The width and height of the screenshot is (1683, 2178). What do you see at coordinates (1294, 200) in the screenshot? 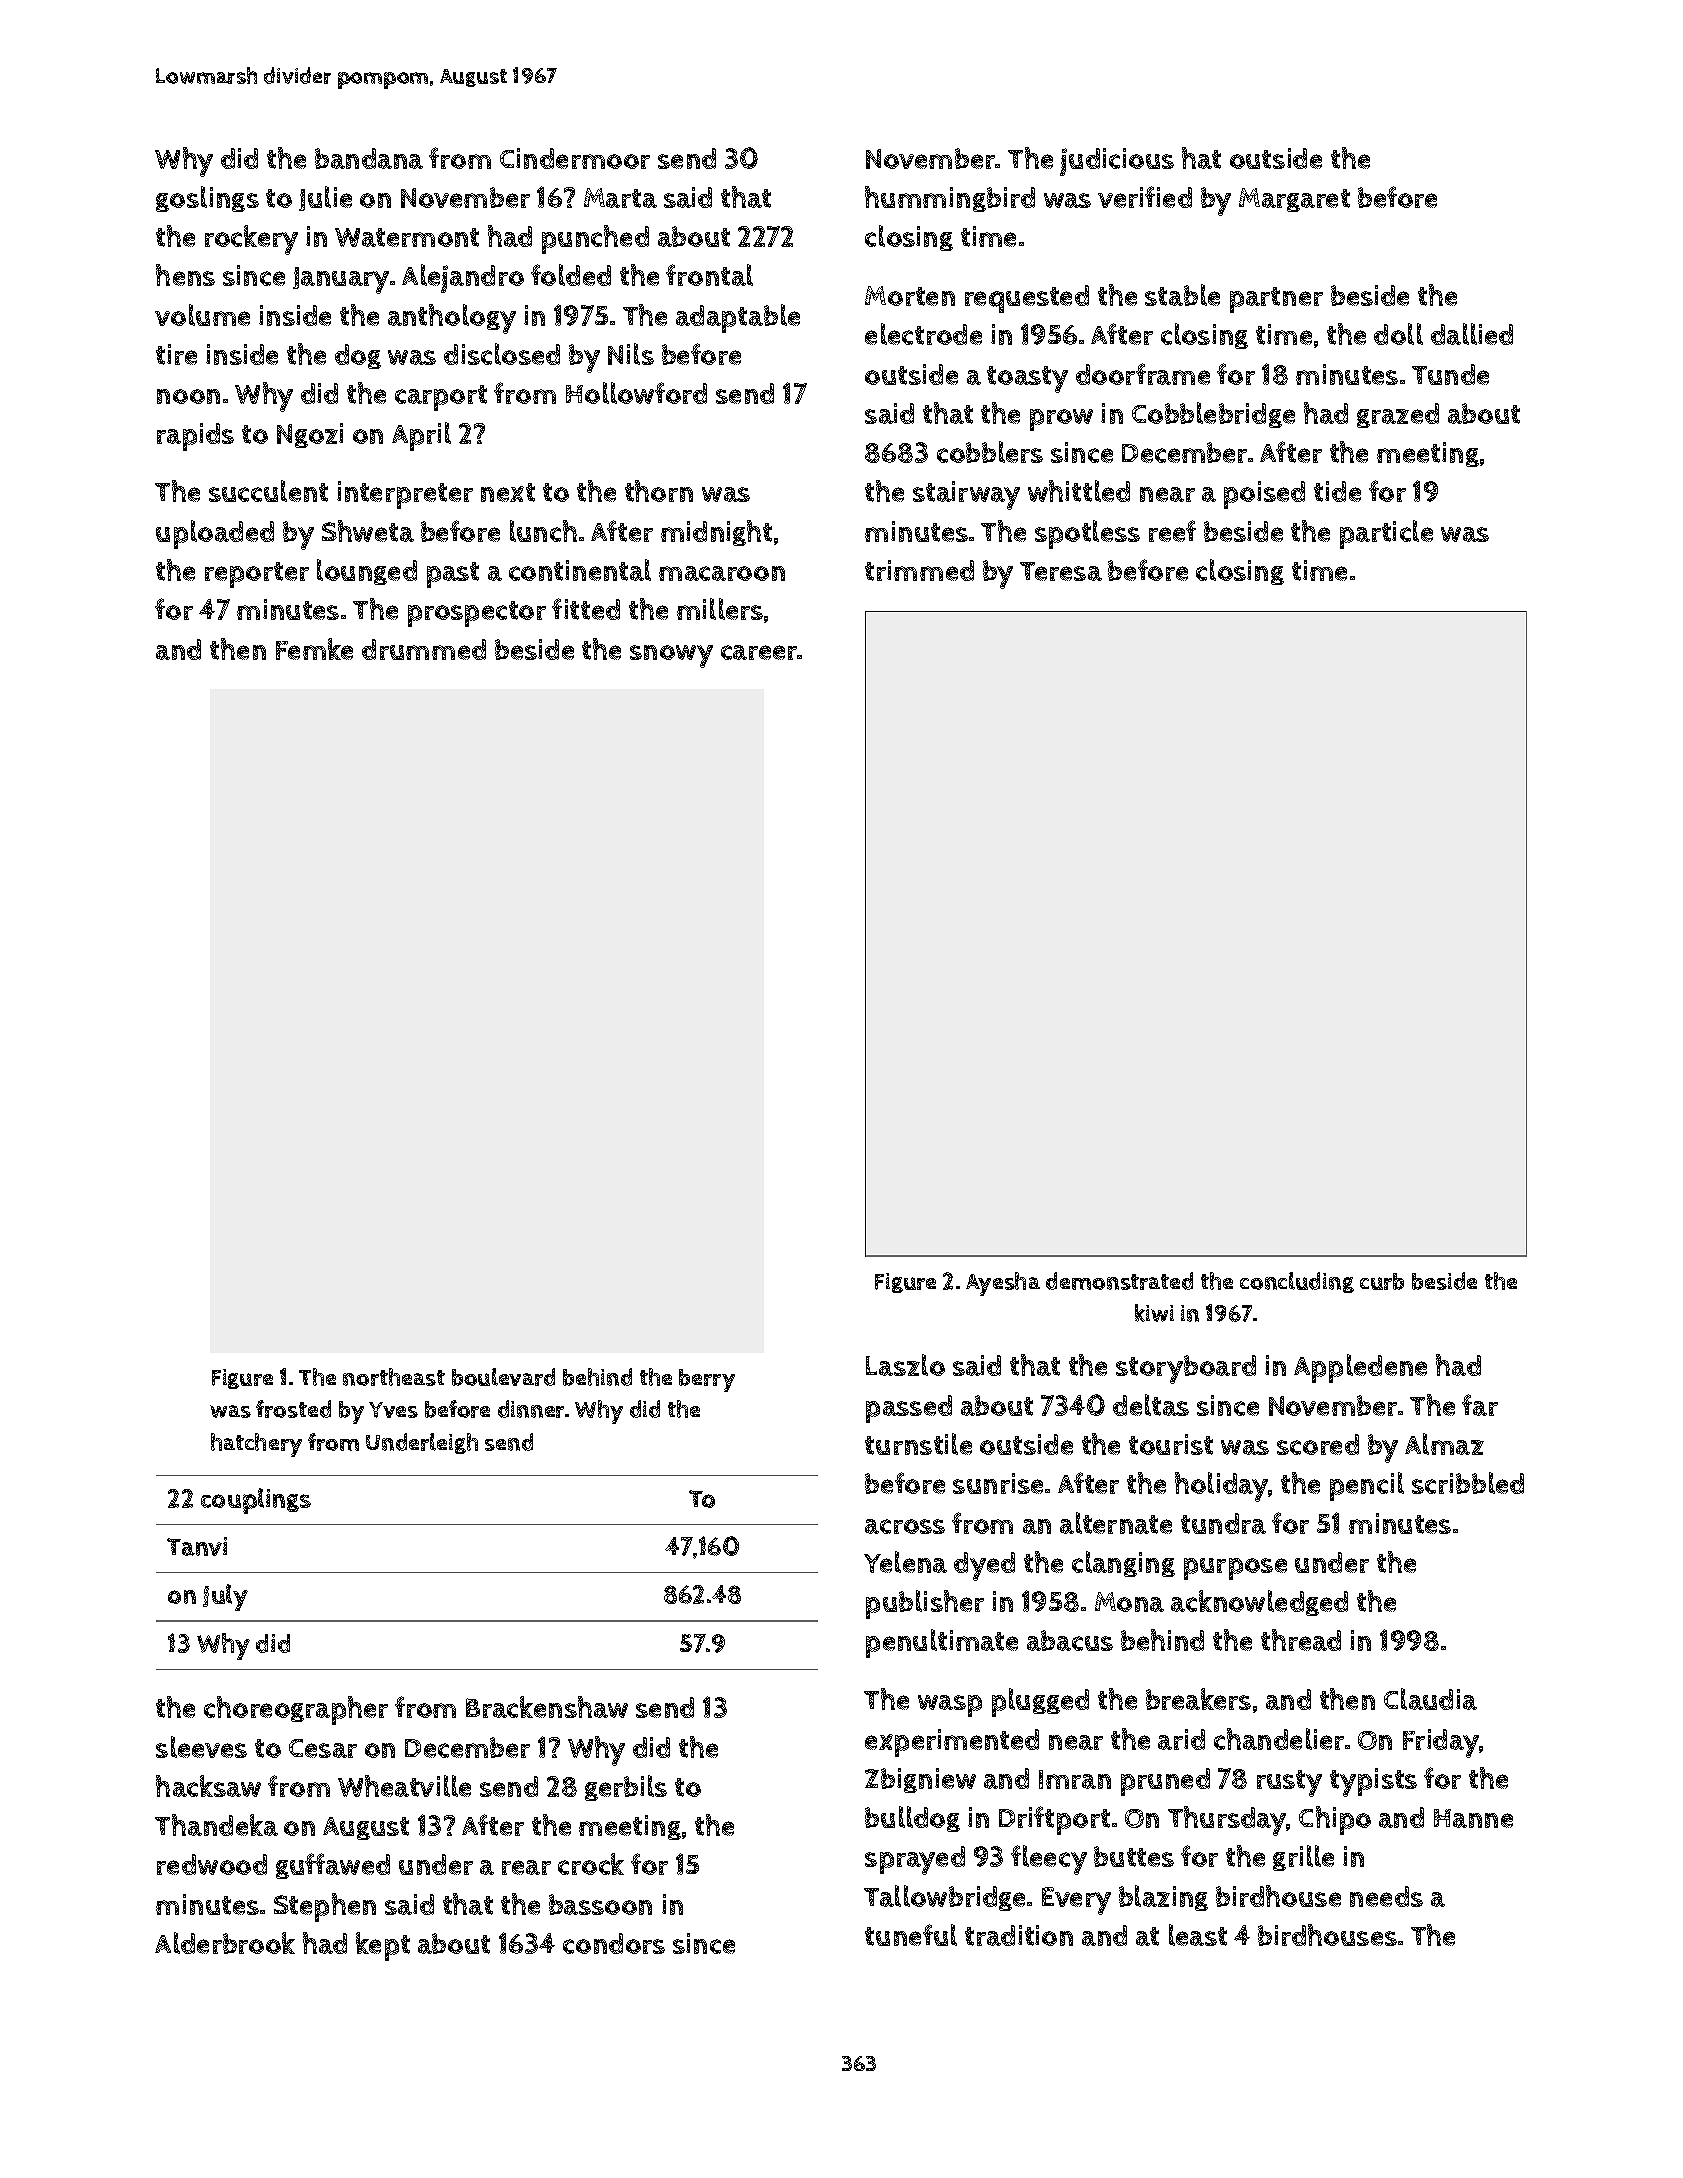
I see `Margaret` at bounding box center [1294, 200].
